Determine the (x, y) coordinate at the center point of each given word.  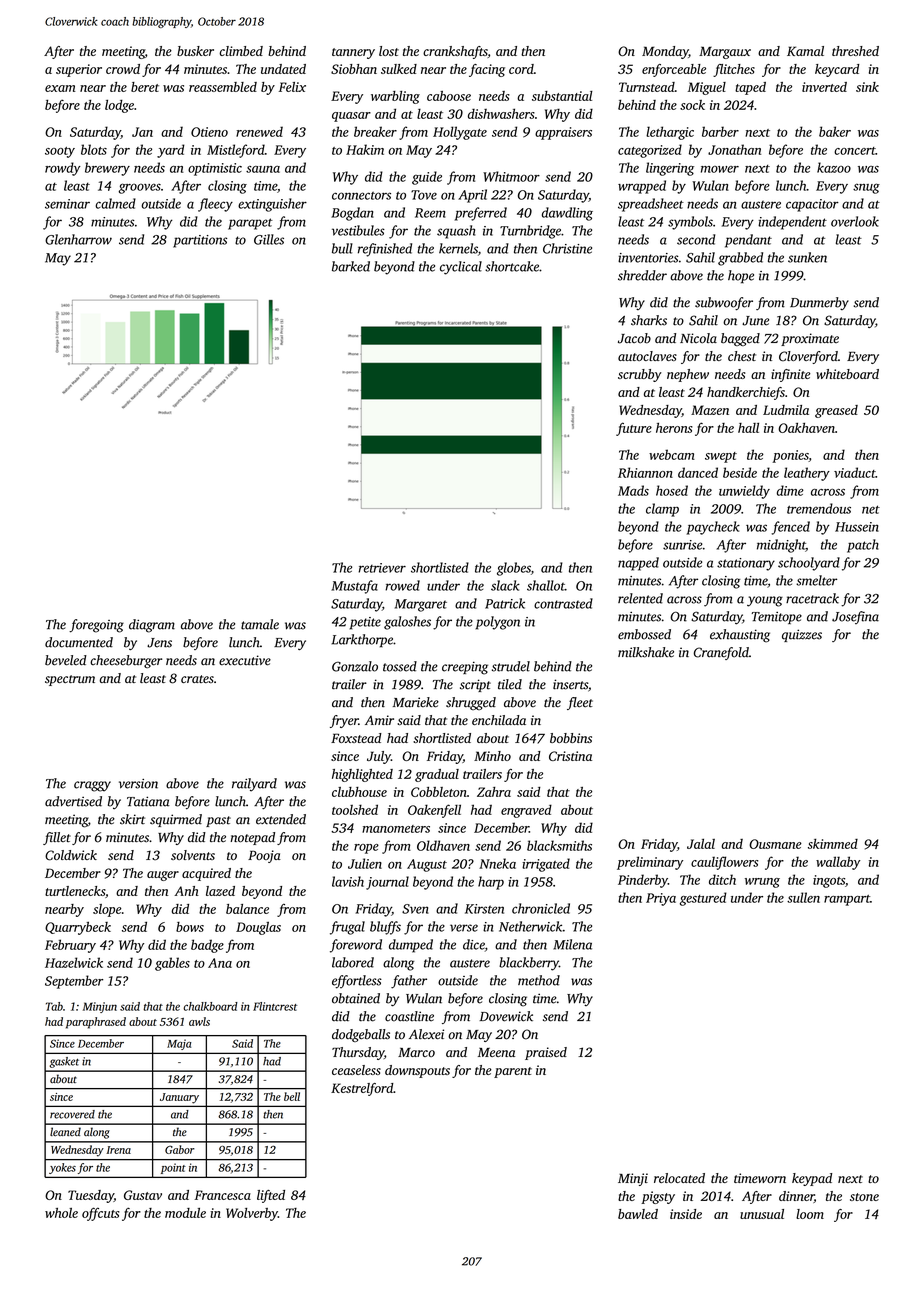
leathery (807, 474)
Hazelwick (74, 962)
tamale (260, 624)
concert (855, 151)
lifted (271, 1196)
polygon (498, 623)
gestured (703, 899)
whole (61, 1213)
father (409, 982)
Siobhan (354, 69)
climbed (241, 51)
